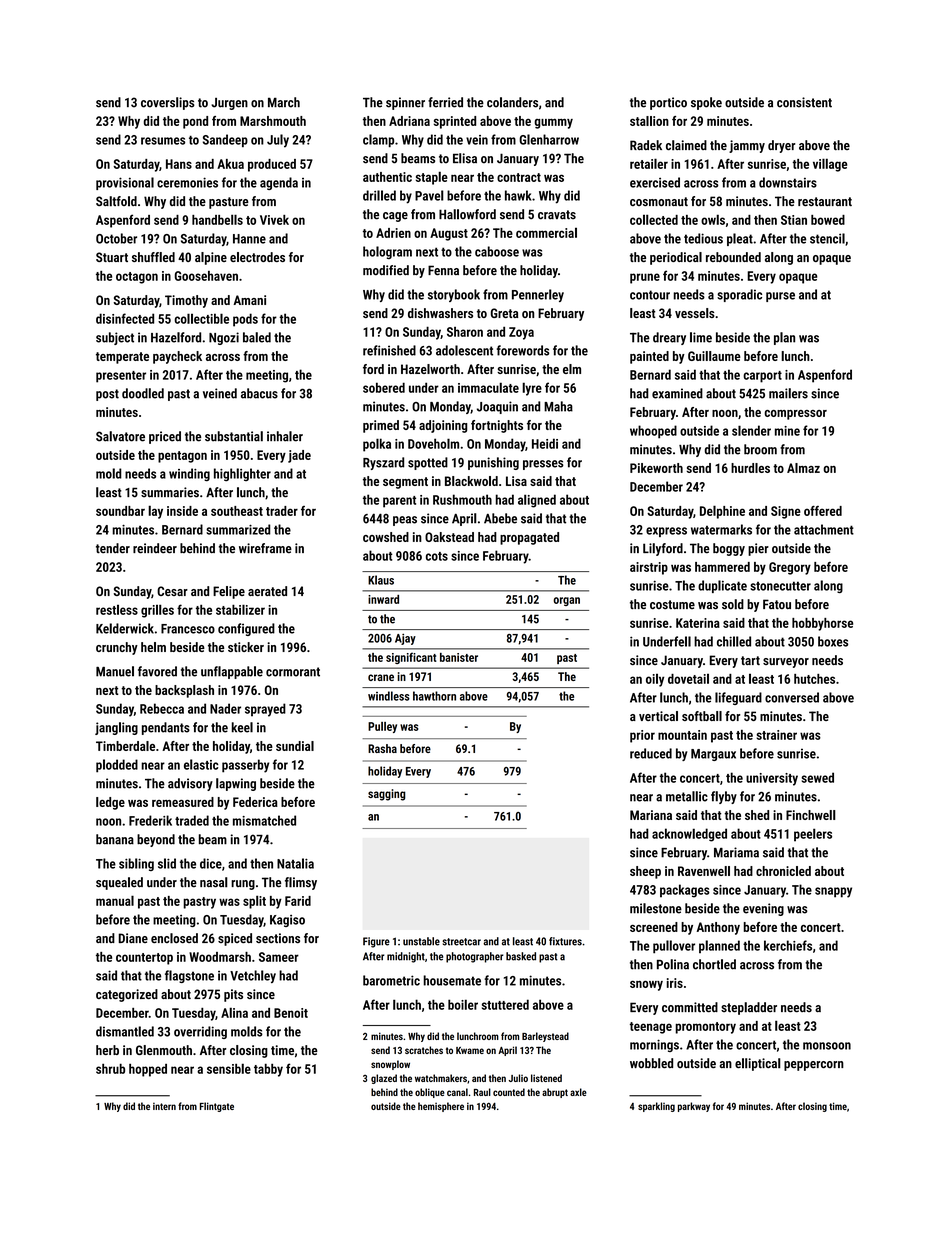 This screenshot has width=952, height=1233. Describe the element at coordinates (229, 592) in the screenshot. I see `Felipe` at that location.
